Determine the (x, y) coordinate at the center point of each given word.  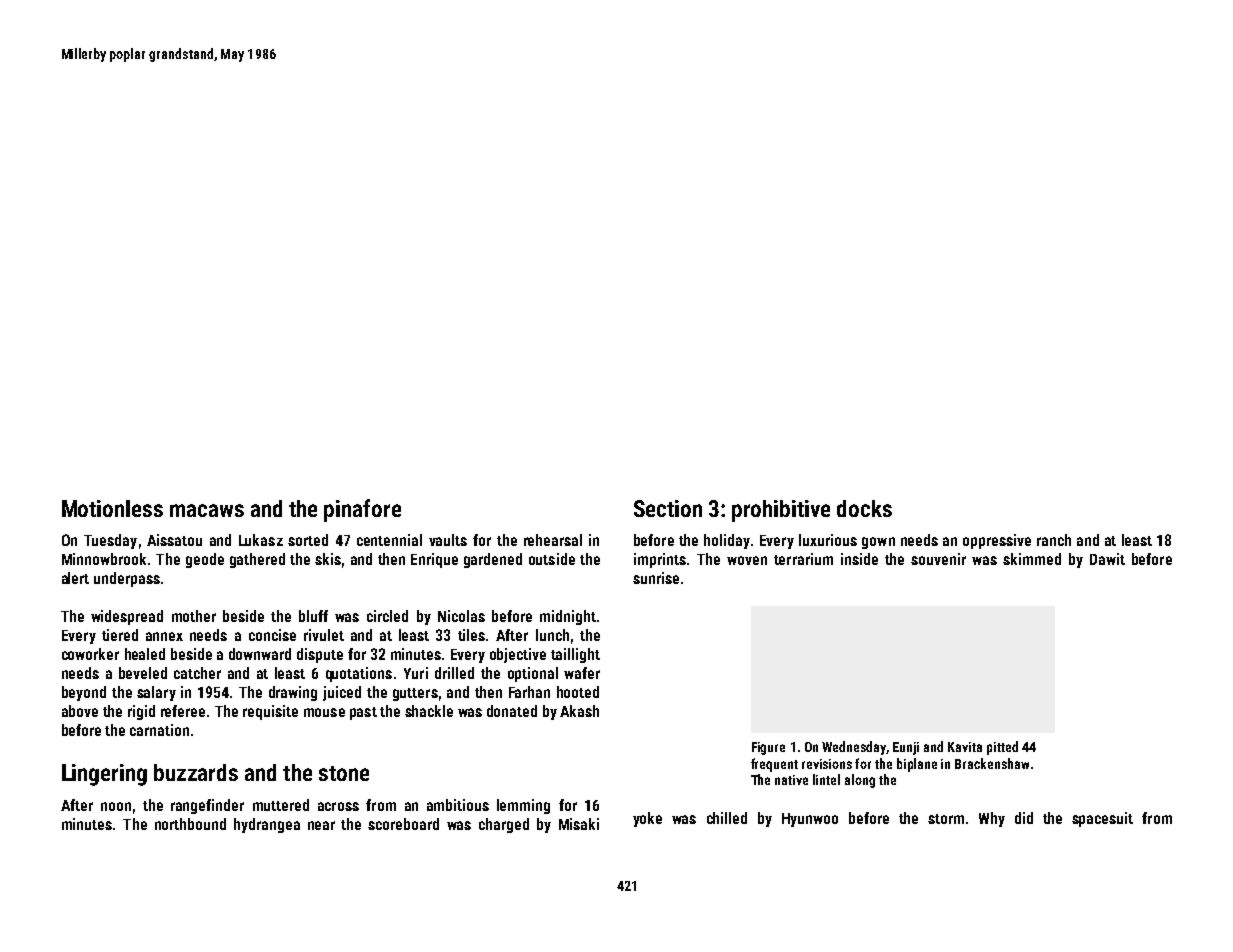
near (321, 825)
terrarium (803, 559)
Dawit (1107, 559)
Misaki (579, 824)
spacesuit (1102, 819)
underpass (127, 579)
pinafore (362, 510)
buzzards (196, 772)
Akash (579, 711)
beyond (84, 693)
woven (747, 560)
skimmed (1032, 559)
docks (864, 508)
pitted (1002, 748)
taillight (575, 655)
